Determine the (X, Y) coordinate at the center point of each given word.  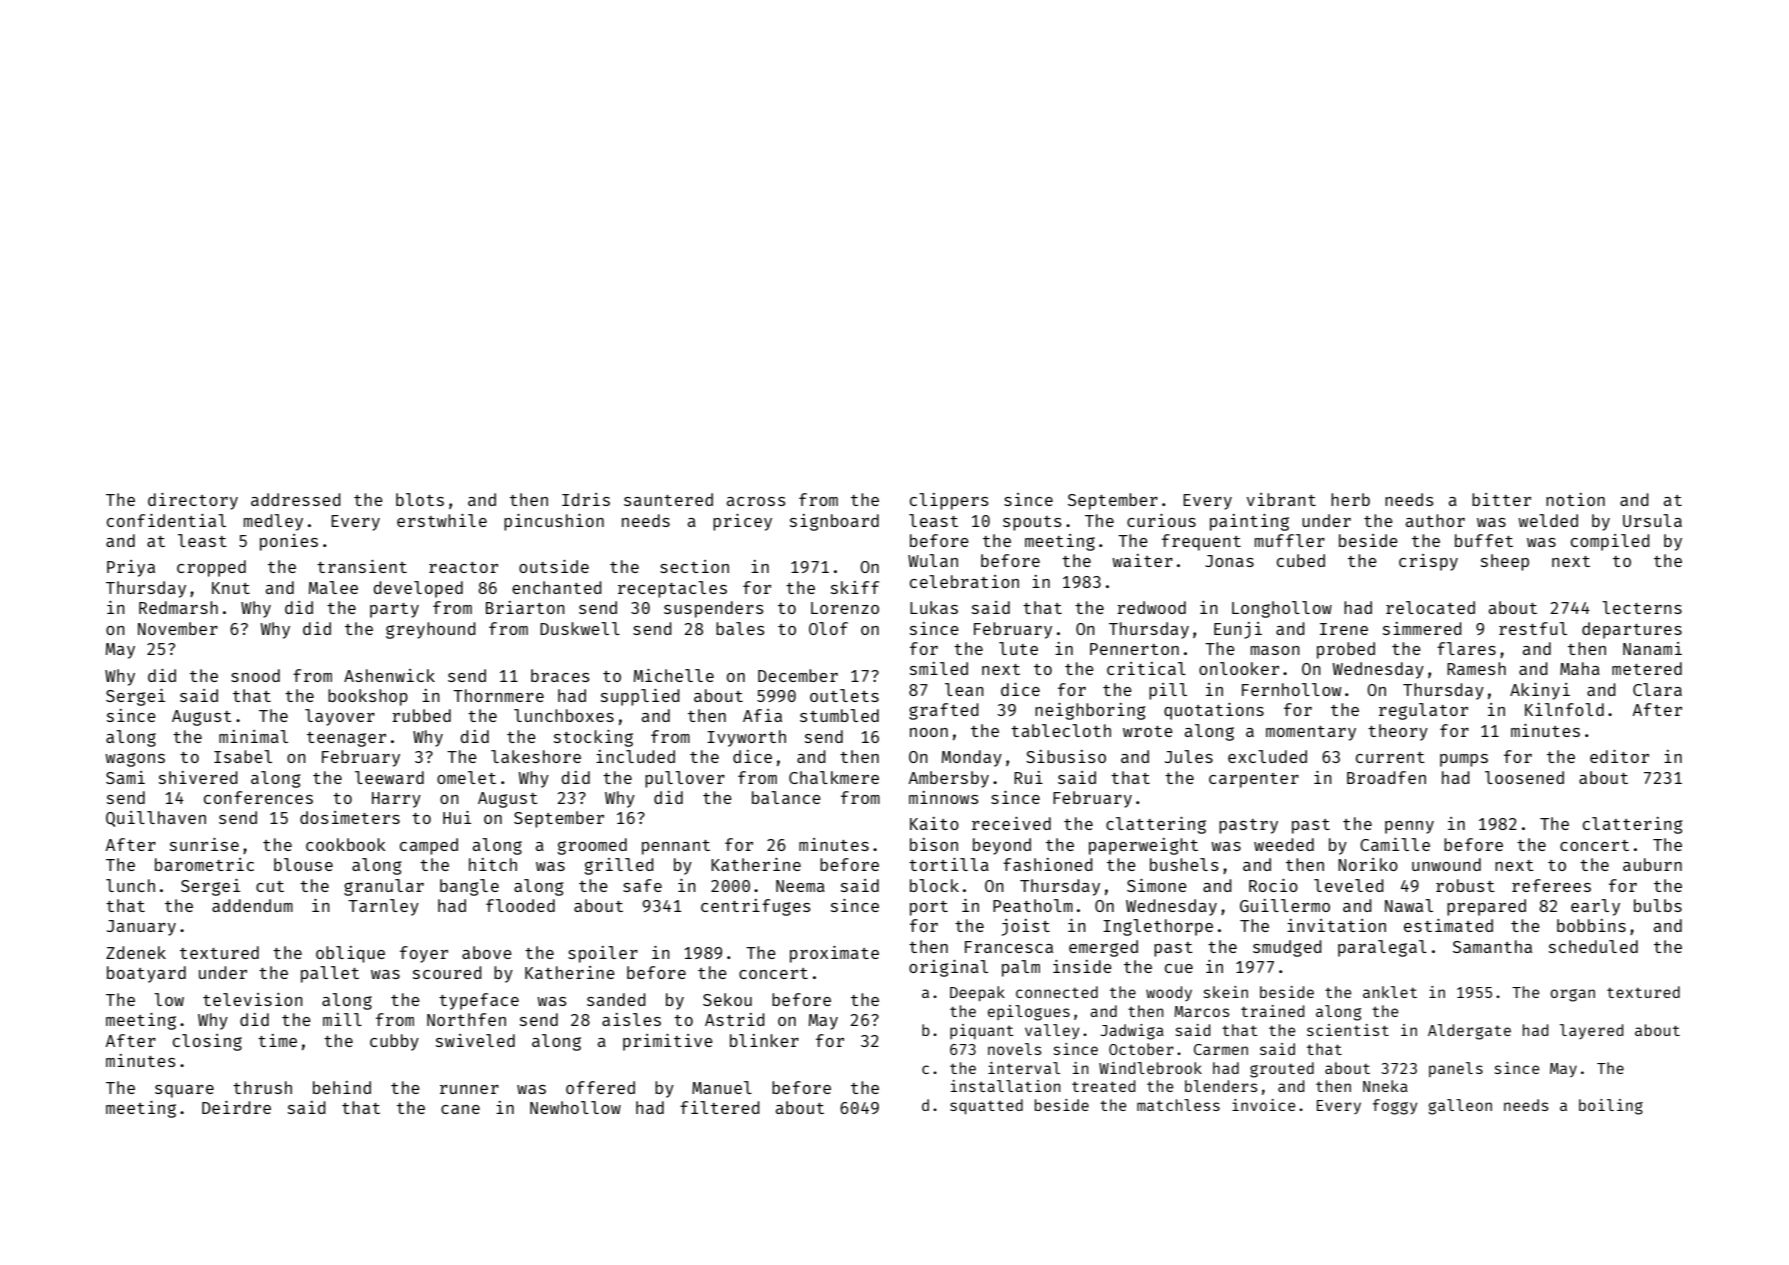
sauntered (668, 499)
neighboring (1090, 711)
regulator (1423, 711)
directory (193, 501)
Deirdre (236, 1107)
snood (255, 675)
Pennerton (1134, 649)
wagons (135, 760)
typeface (479, 1001)
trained (1272, 1011)
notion (1575, 499)
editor (1619, 756)
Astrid (735, 1019)
